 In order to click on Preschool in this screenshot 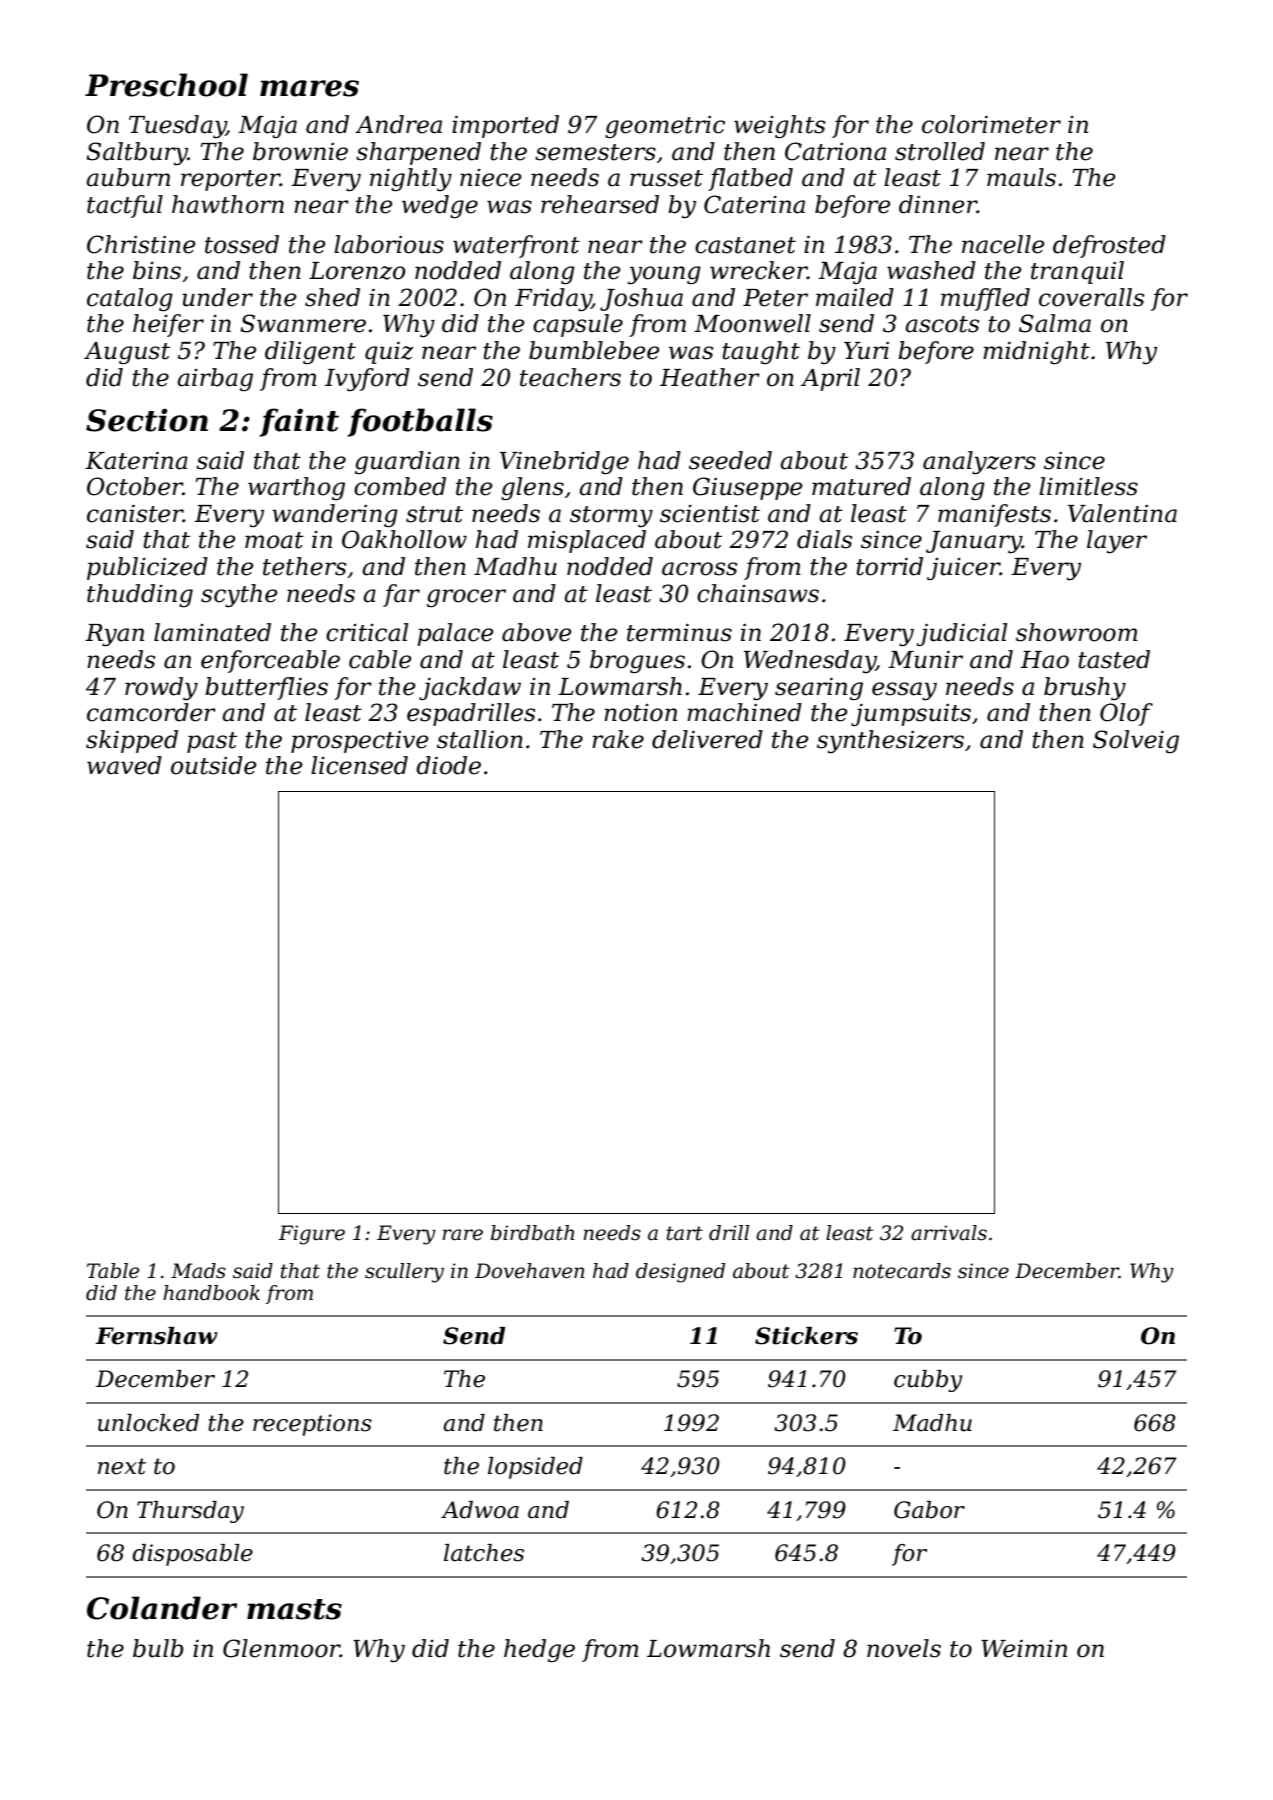, I will do `click(166, 85)`.
